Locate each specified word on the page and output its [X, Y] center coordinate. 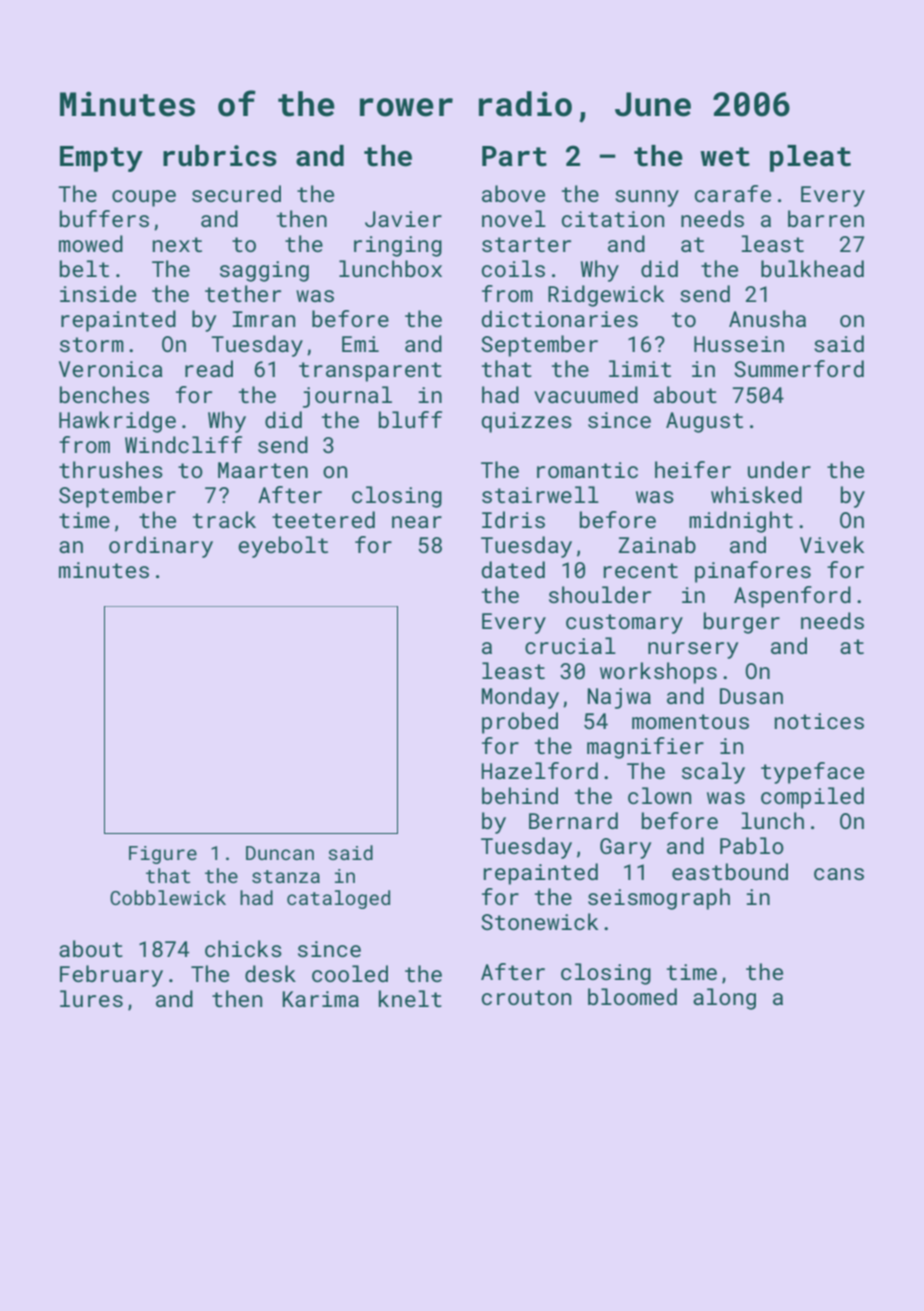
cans [839, 874]
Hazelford [539, 770]
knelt [410, 998]
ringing [398, 246]
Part [514, 156]
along [724, 999]
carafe [733, 193]
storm [92, 344]
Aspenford [792, 597]
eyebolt [283, 547]
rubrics [220, 156]
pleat [810, 158]
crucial [570, 645]
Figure [163, 855]
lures [91, 998]
